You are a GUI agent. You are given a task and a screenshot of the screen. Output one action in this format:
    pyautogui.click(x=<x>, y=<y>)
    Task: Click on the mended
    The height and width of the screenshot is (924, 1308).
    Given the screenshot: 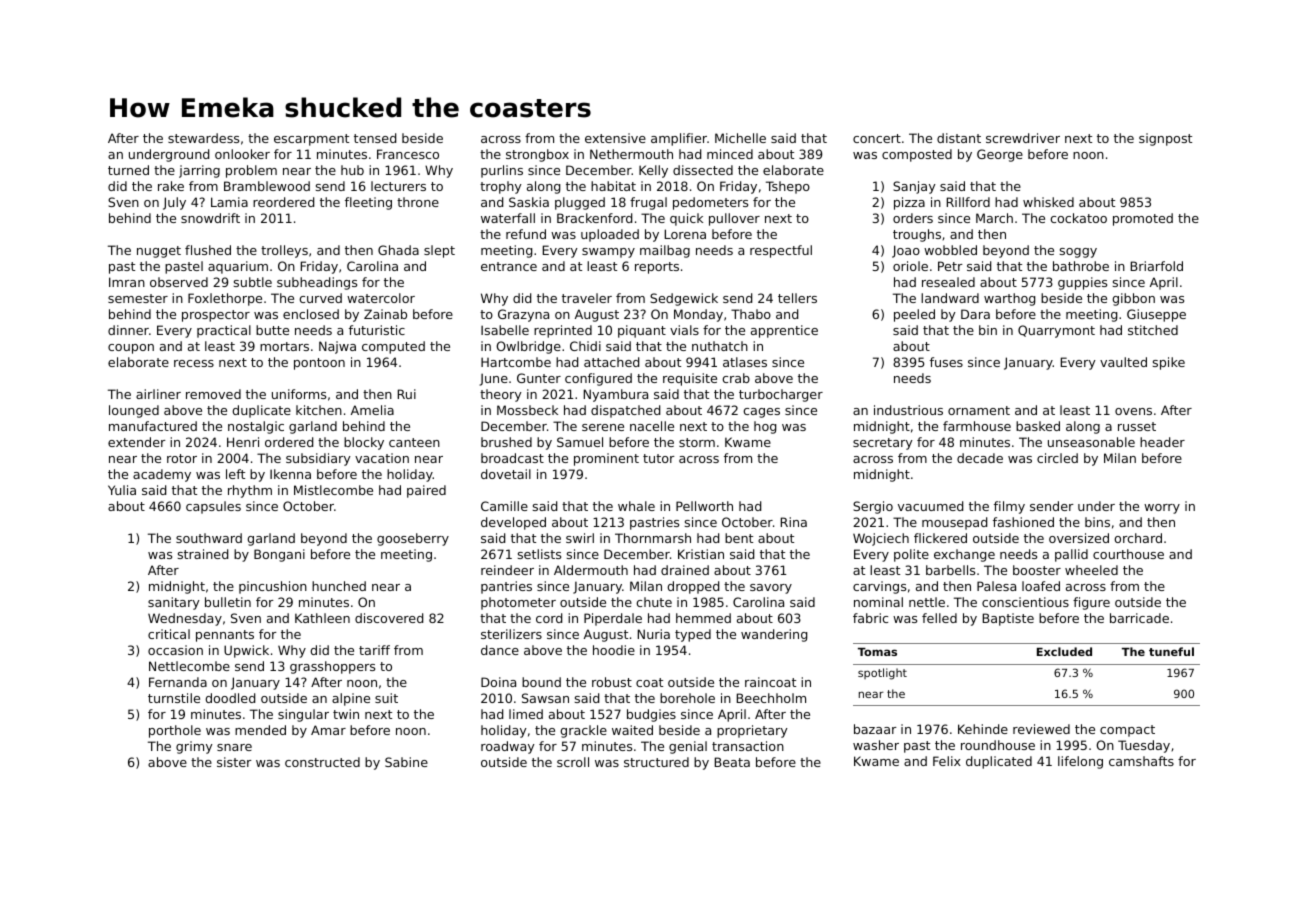 What is the action you would take?
    pyautogui.click(x=260, y=730)
